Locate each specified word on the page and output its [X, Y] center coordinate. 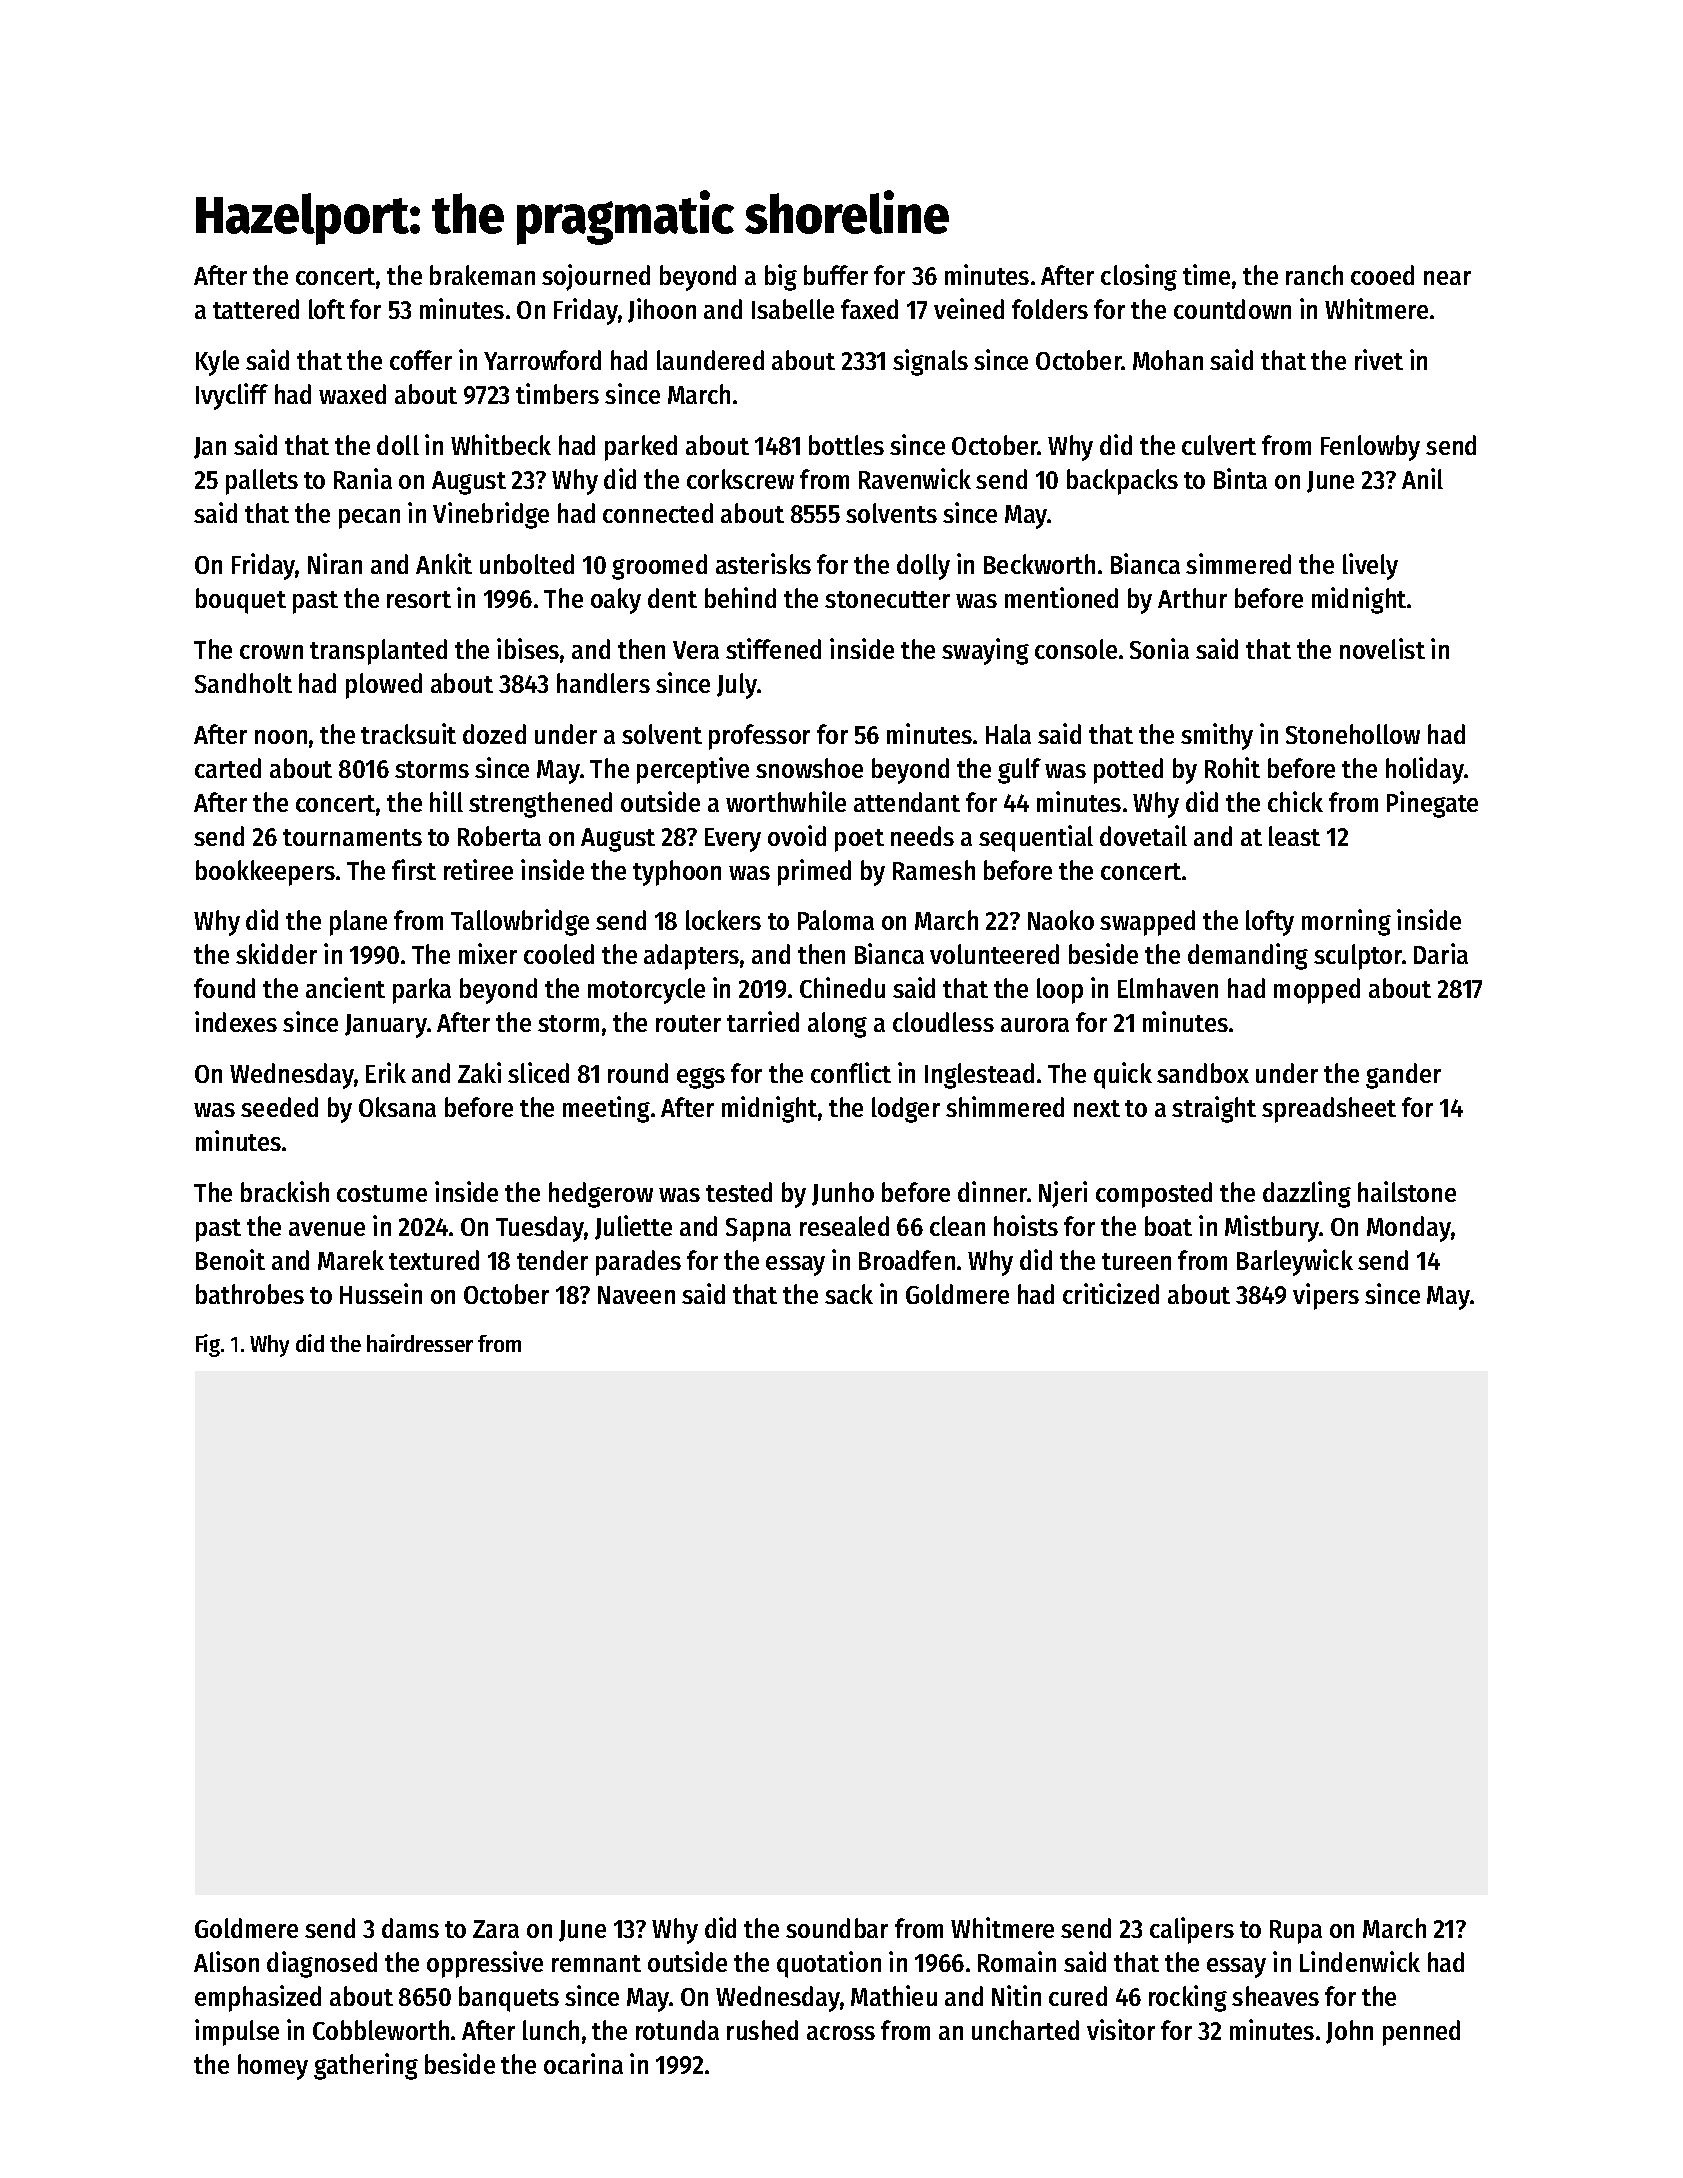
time [1206, 274]
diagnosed [322, 1964]
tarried [763, 1021]
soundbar [837, 1928]
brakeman [482, 275]
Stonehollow [1353, 734]
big [781, 277]
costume [382, 1193]
